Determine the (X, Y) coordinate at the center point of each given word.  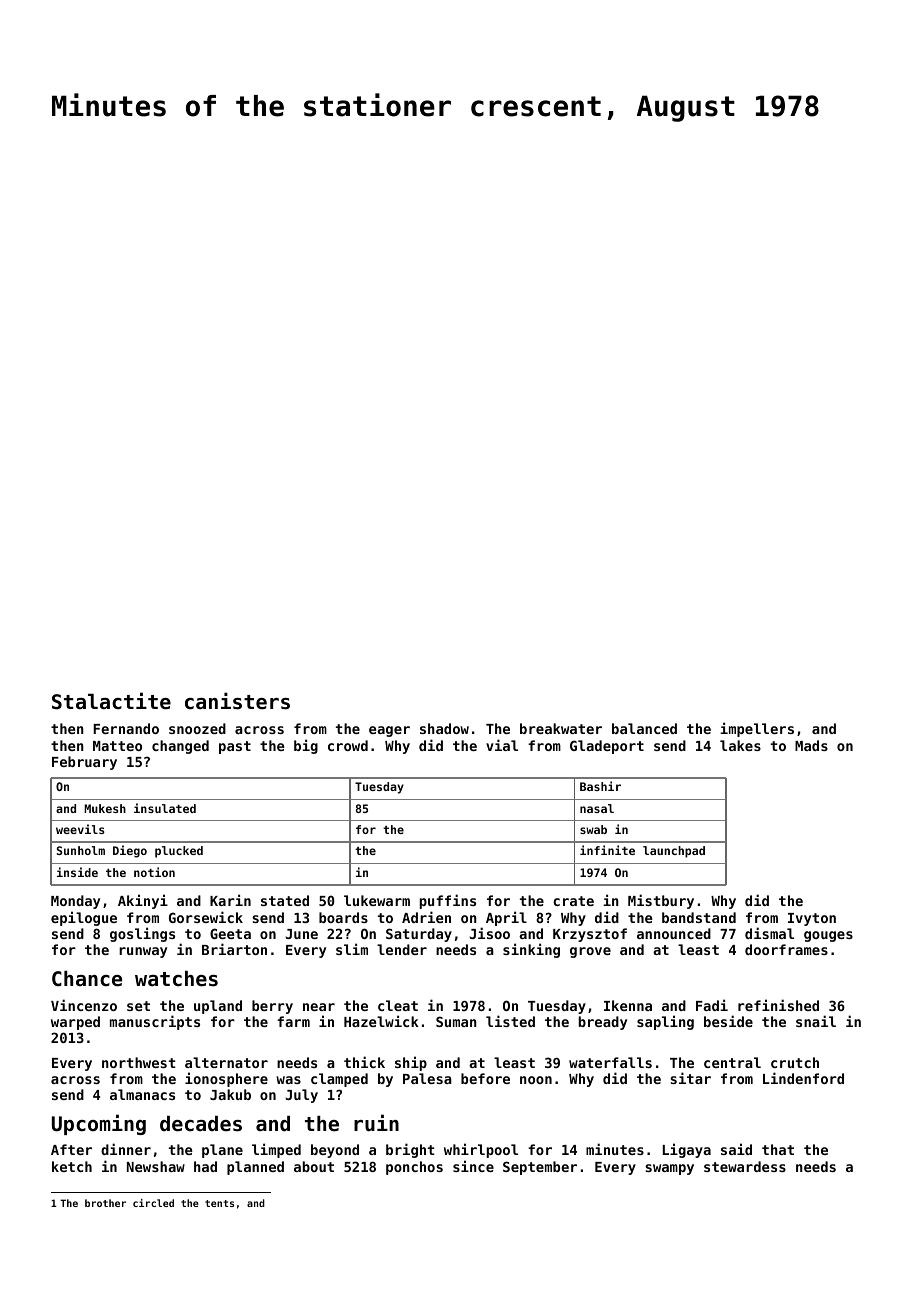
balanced (644, 728)
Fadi (712, 1005)
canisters (237, 701)
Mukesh (105, 808)
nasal (597, 808)
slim (352, 949)
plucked (179, 852)
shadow (444, 728)
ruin (376, 1123)
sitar (690, 1078)
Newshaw (156, 1166)
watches (176, 979)
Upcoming (99, 1124)
